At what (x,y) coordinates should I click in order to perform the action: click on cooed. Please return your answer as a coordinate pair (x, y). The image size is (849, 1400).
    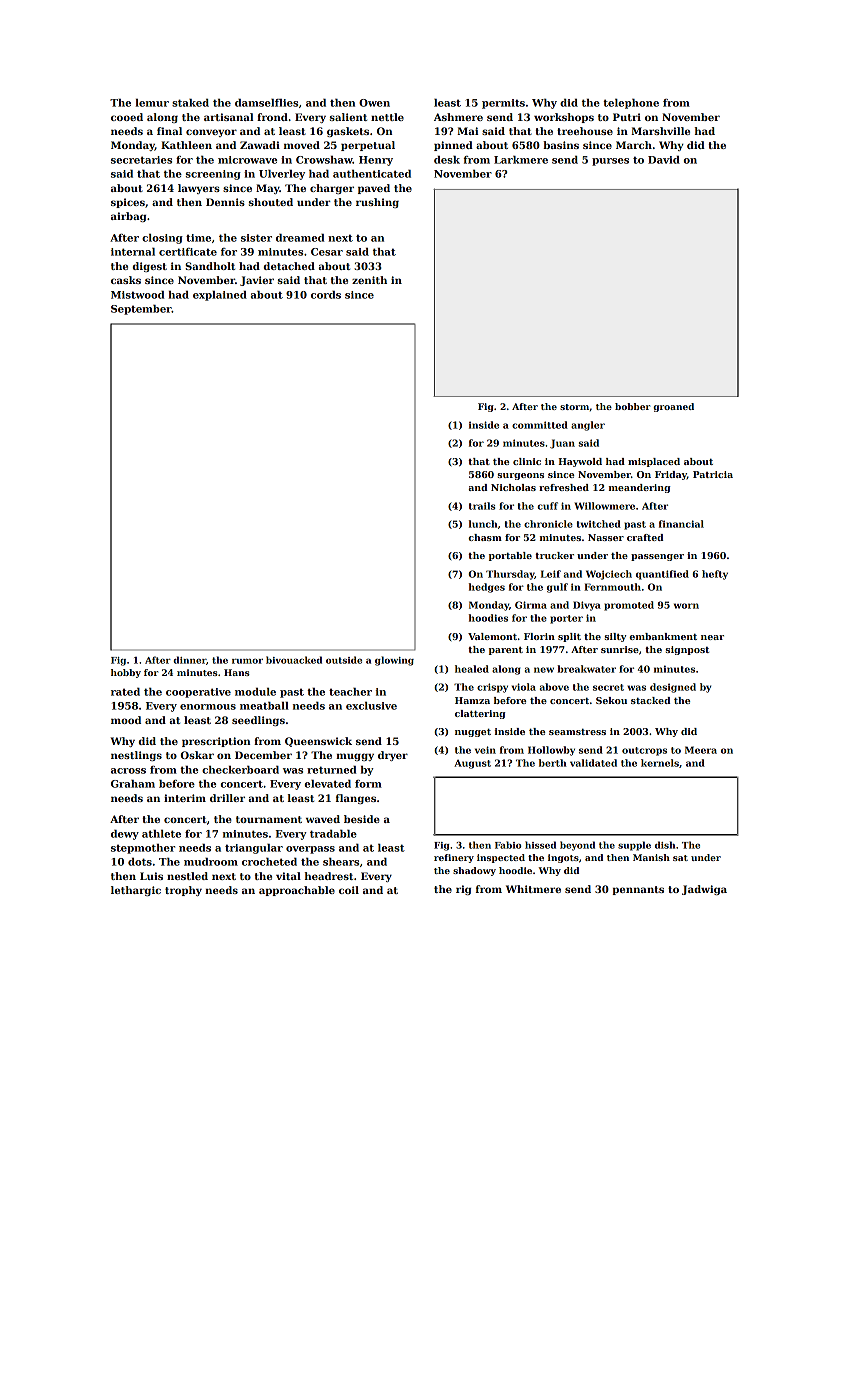
    Looking at the image, I should click on (127, 117).
